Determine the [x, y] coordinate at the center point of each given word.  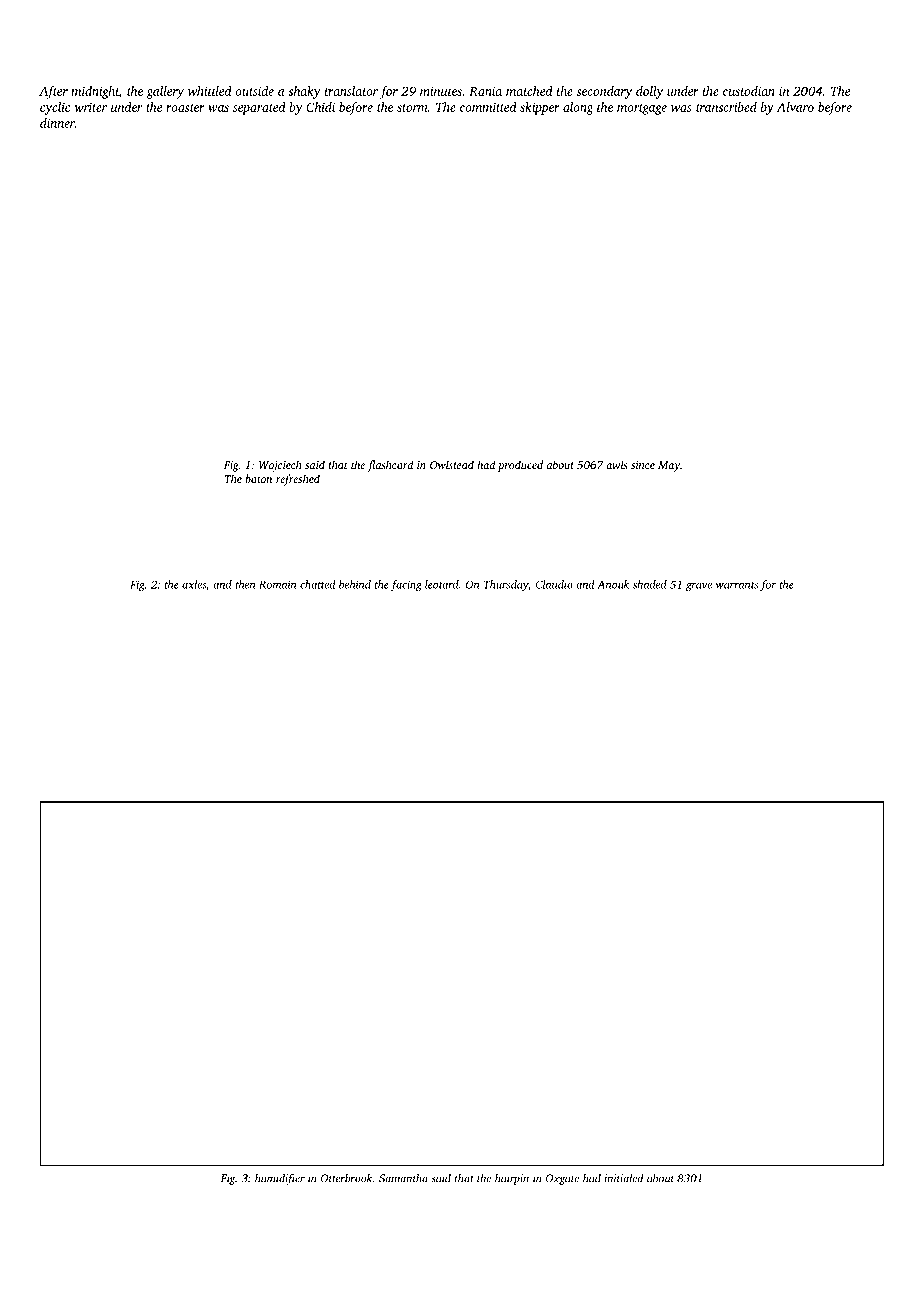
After [53, 92]
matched [529, 91]
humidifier [280, 1179]
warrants [737, 585]
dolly [649, 92]
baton [258, 478]
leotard [442, 584]
